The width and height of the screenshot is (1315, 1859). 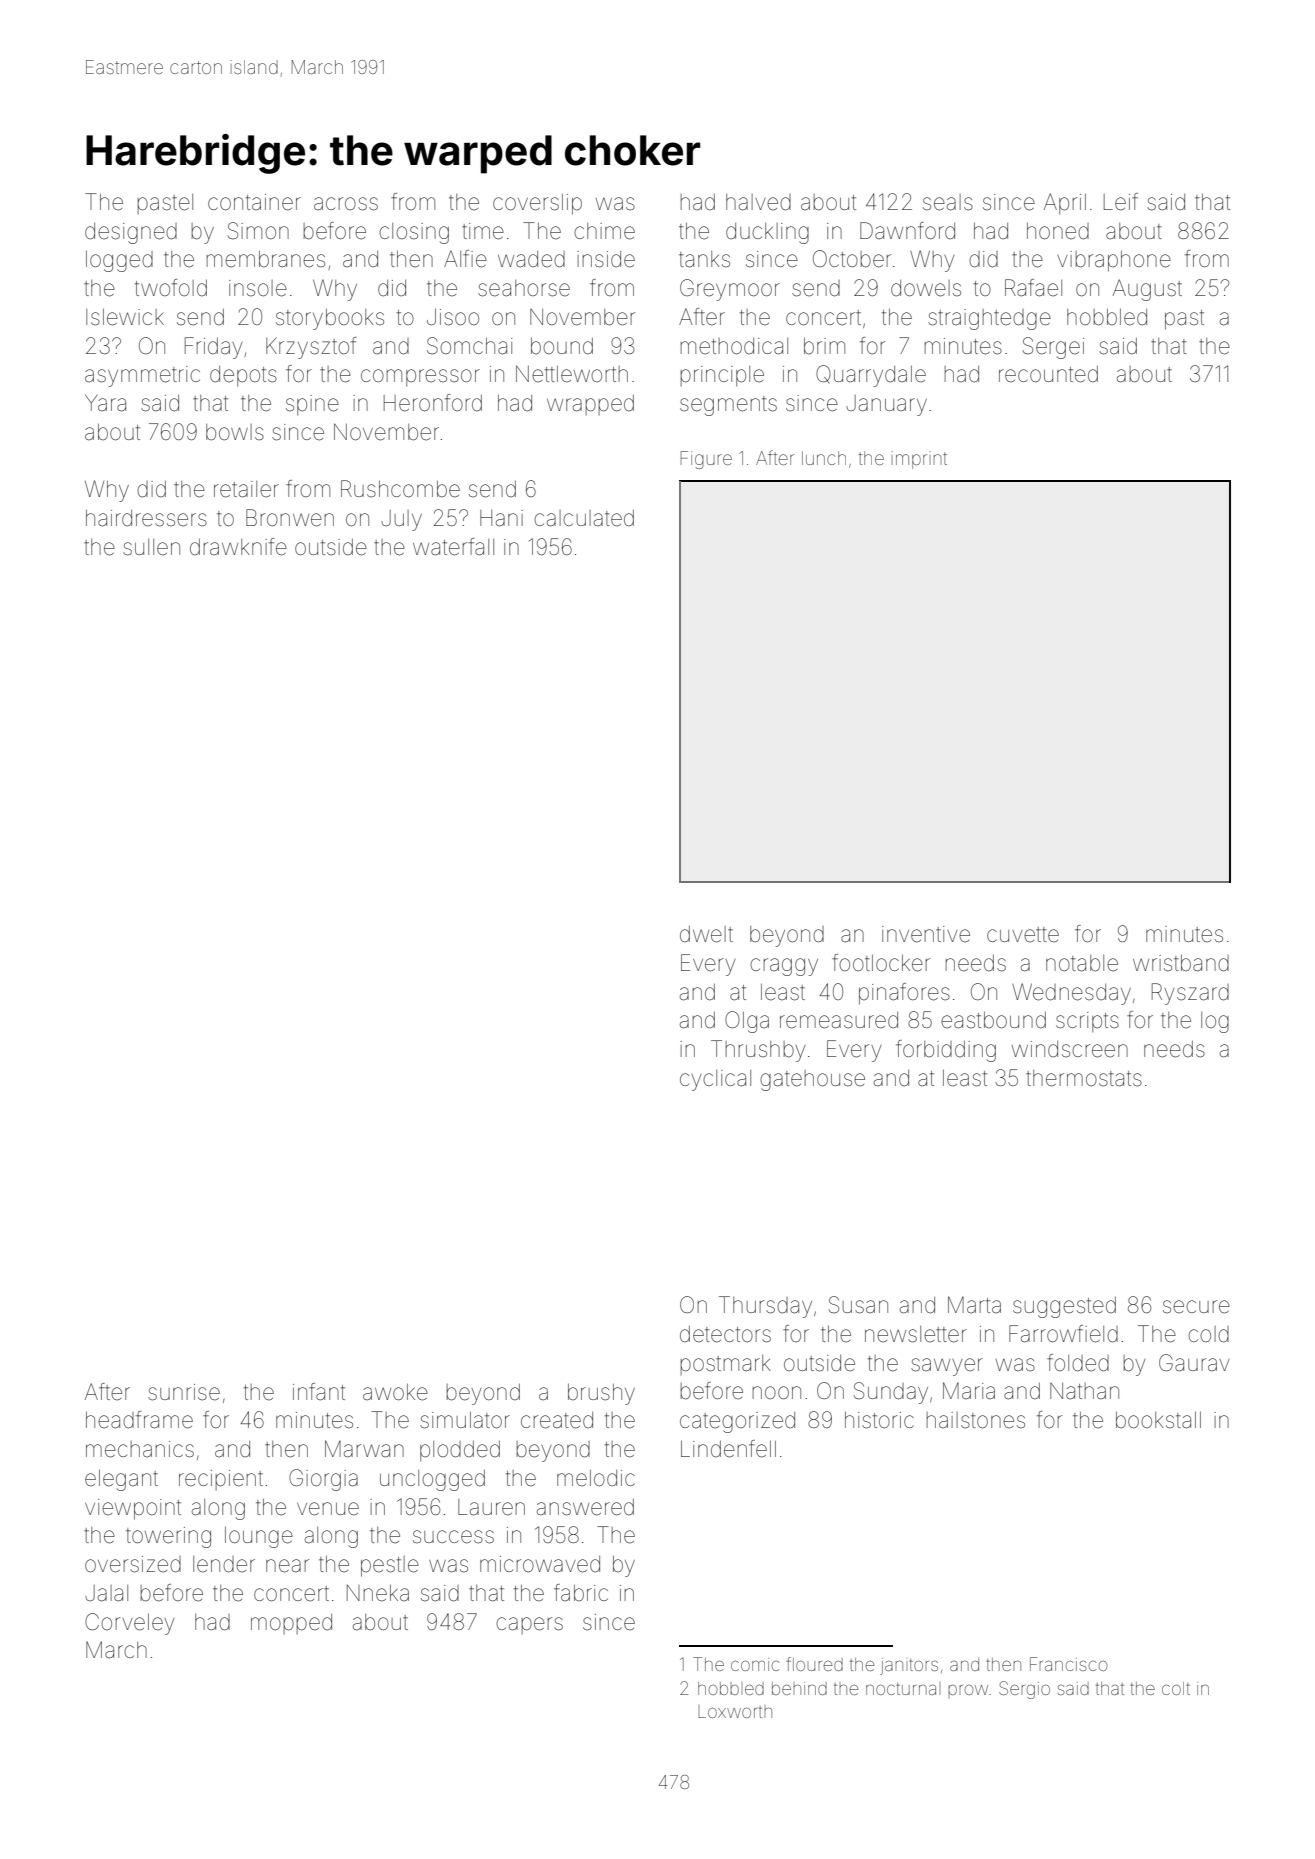 What do you see at coordinates (947, 1367) in the screenshot?
I see `sawyer` at bounding box center [947, 1367].
